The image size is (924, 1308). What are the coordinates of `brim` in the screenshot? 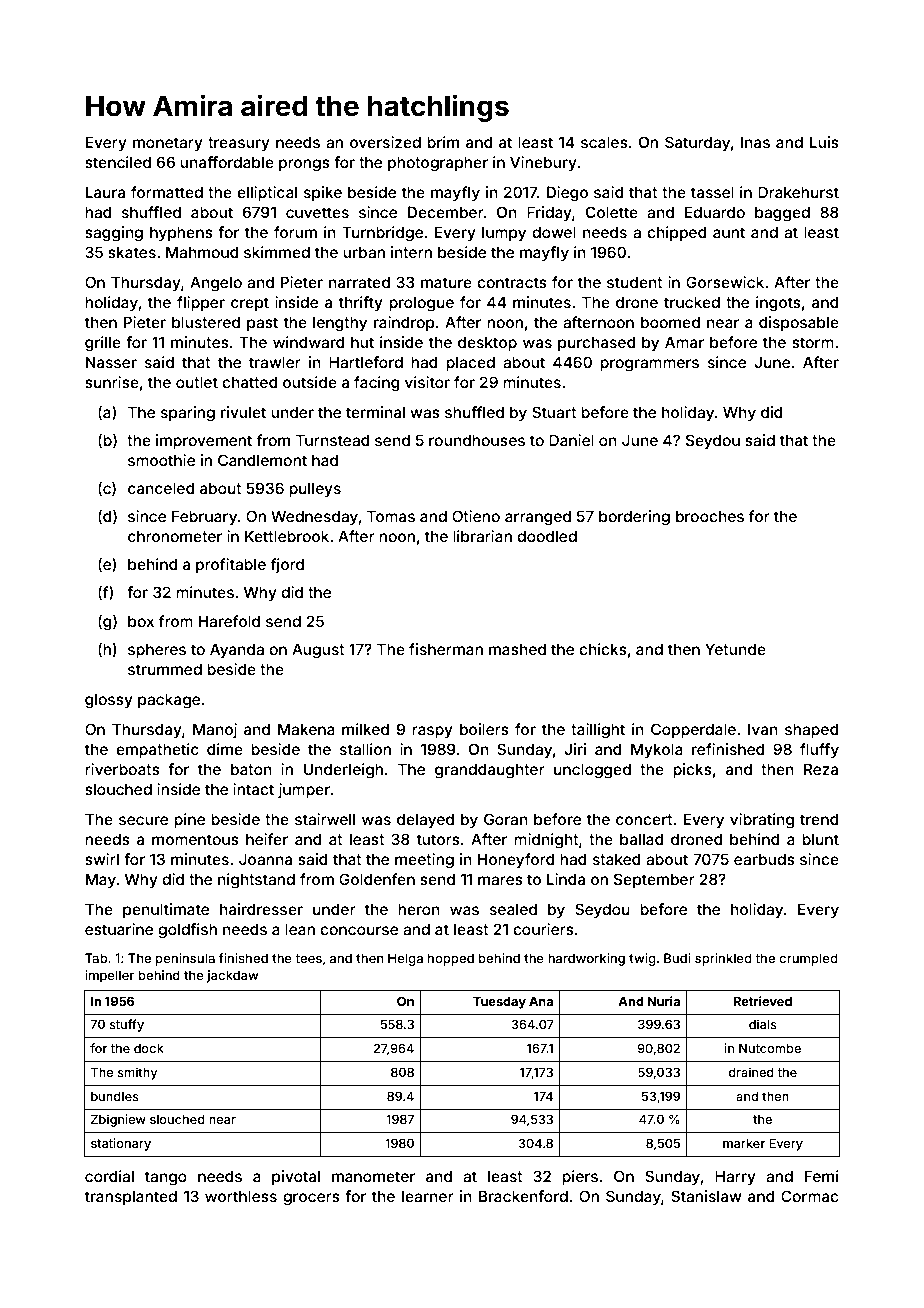 It's located at (443, 142).
